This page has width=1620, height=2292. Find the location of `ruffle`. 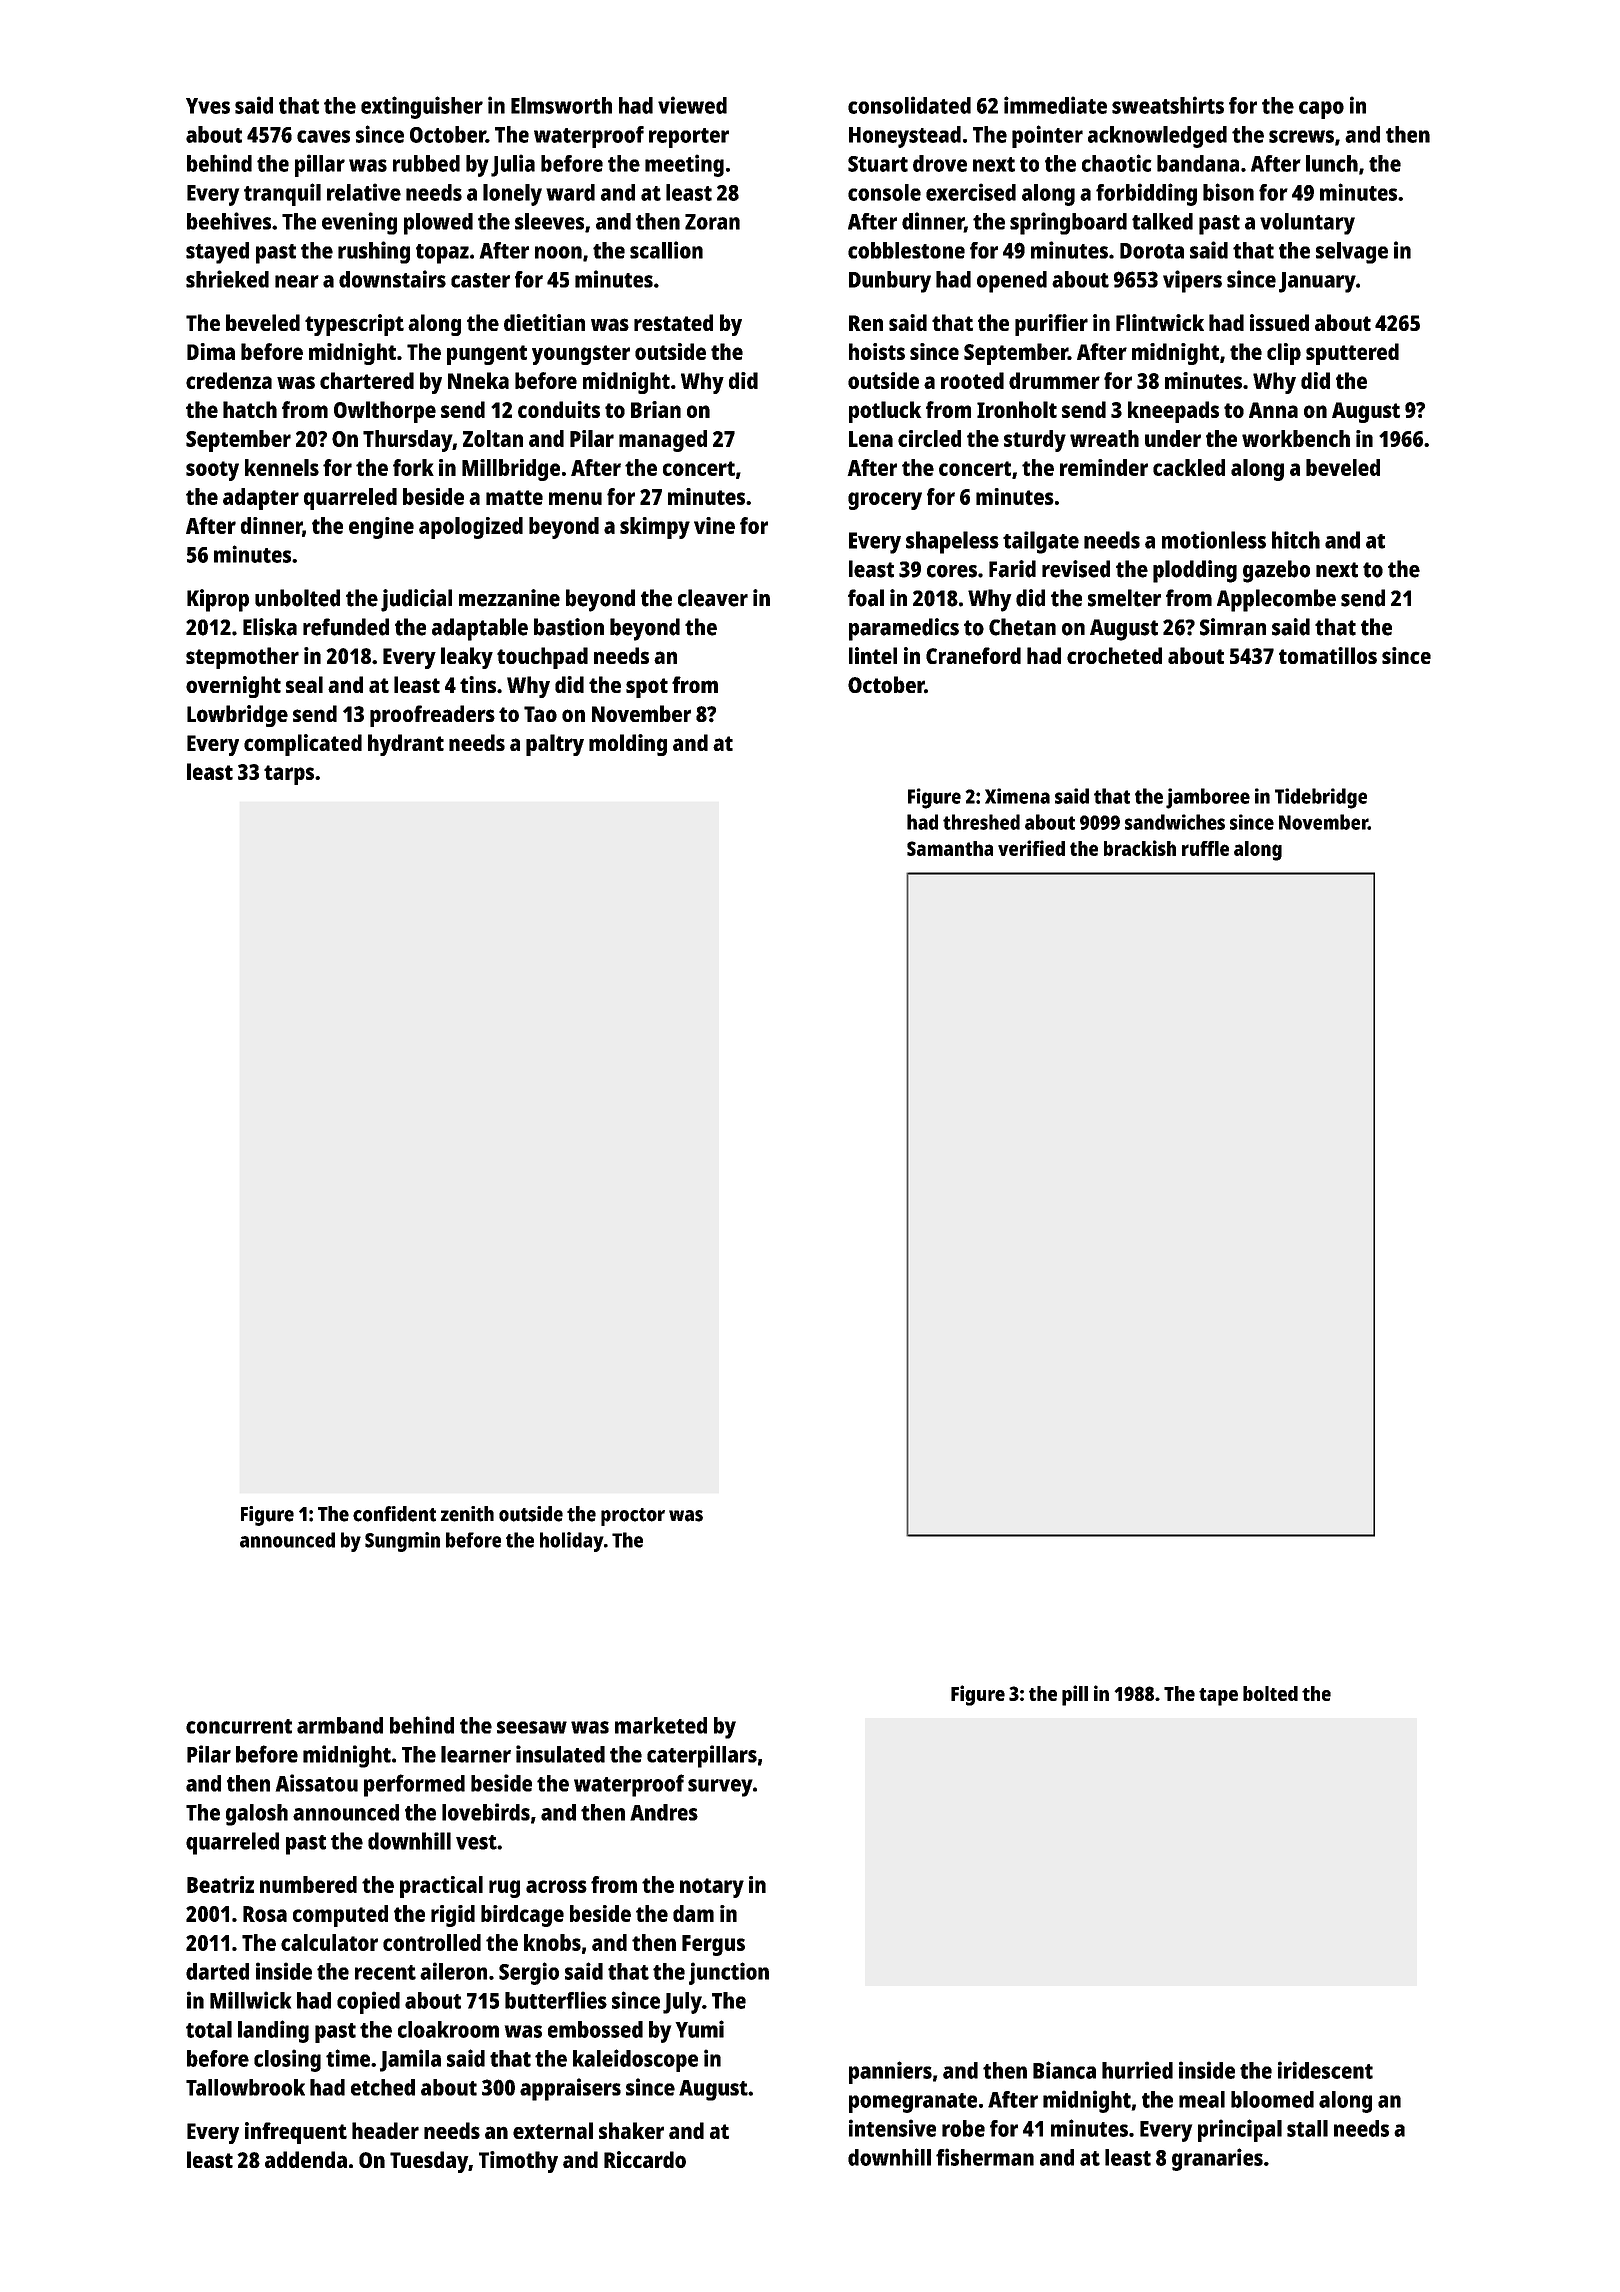

ruffle is located at coordinates (1205, 848).
